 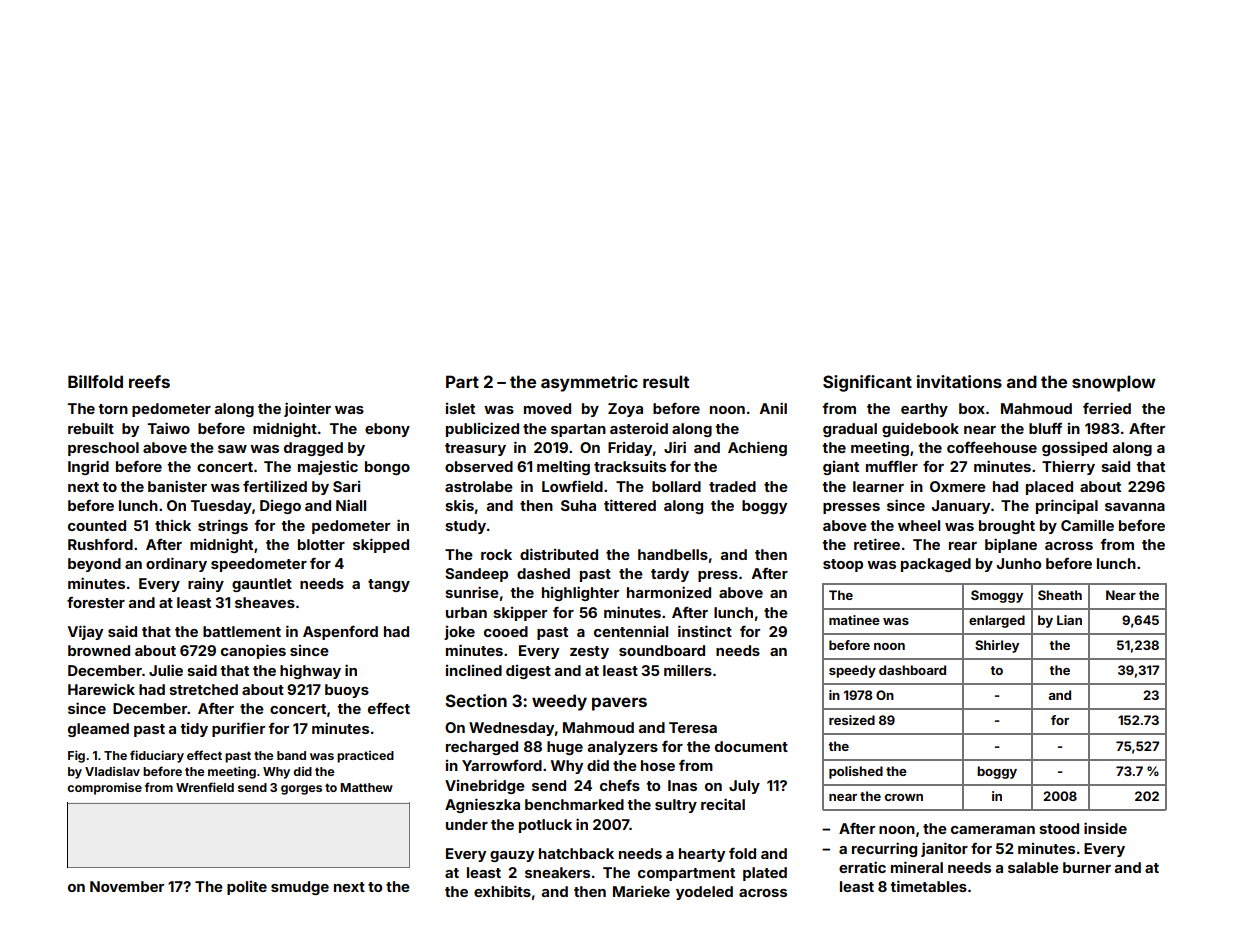 I want to click on Ingrid, so click(x=88, y=468).
